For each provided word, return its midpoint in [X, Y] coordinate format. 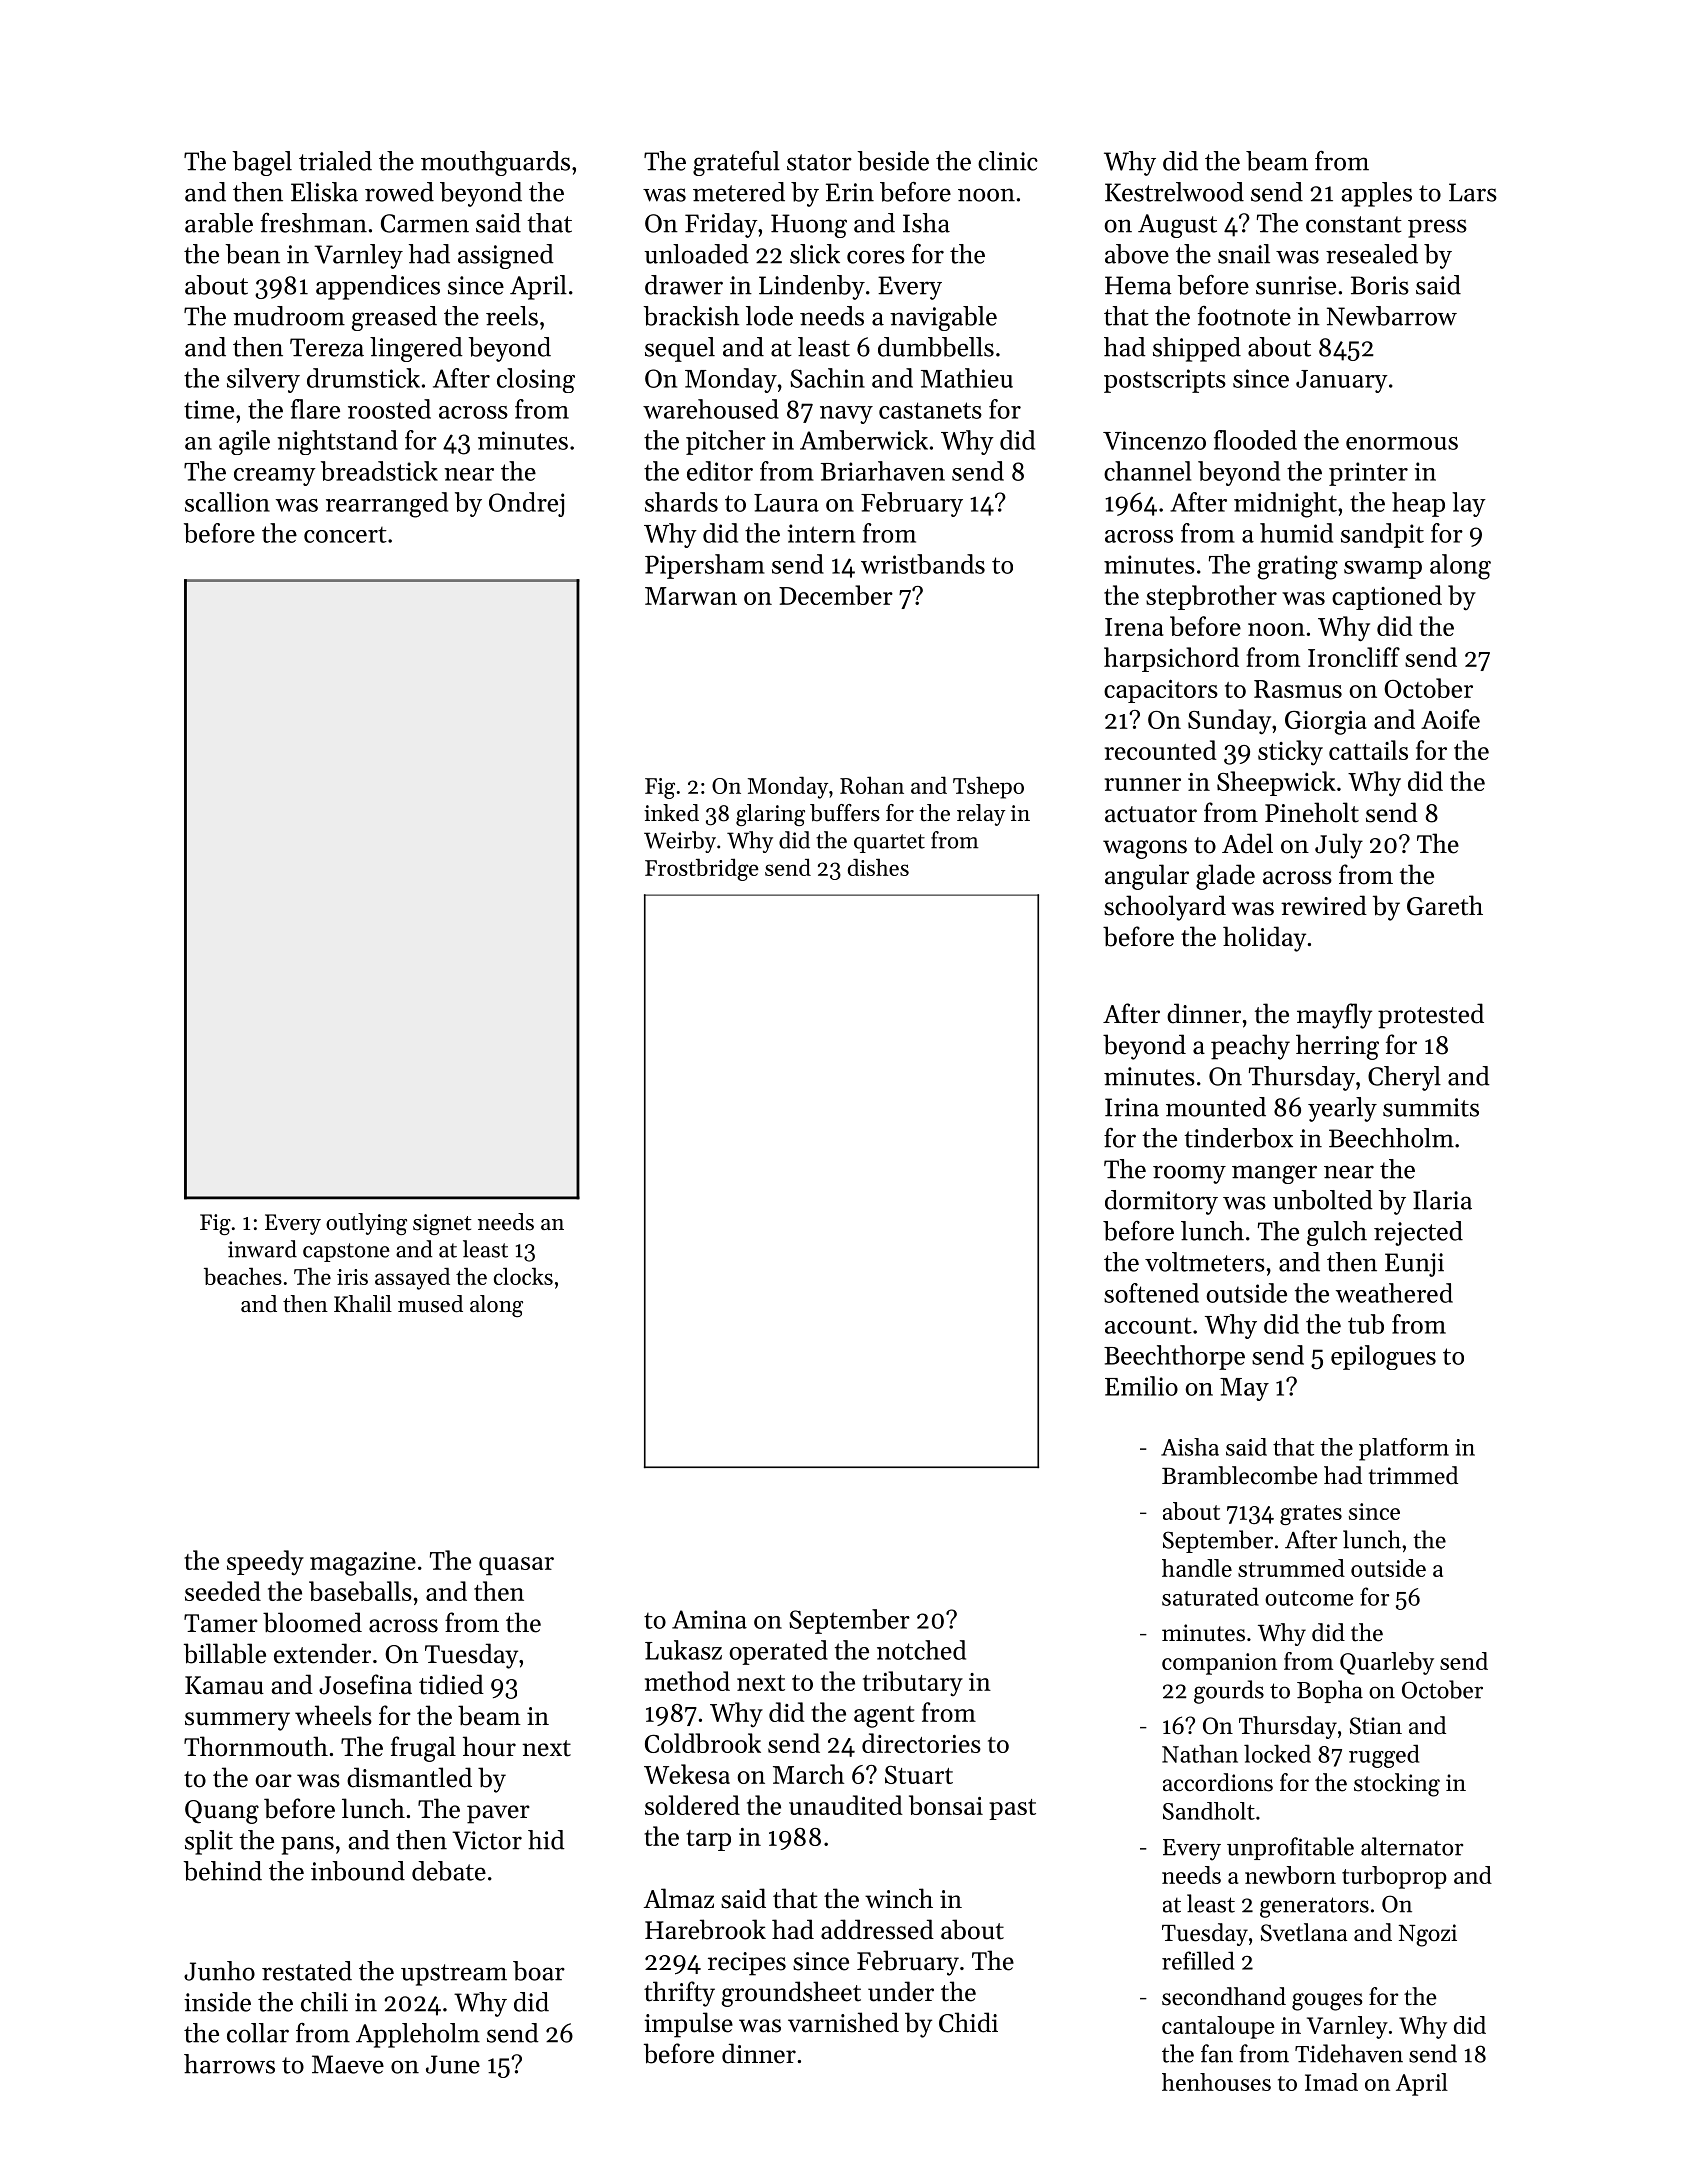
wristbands [923, 564]
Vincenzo [1154, 440]
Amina [709, 1619]
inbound [358, 1871]
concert [345, 535]
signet [442, 1224]
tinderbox [1238, 1138]
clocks [523, 1276]
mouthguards [495, 163]
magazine [363, 1564]
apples [1376, 194]
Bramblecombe [1240, 1475]
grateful [736, 163]
